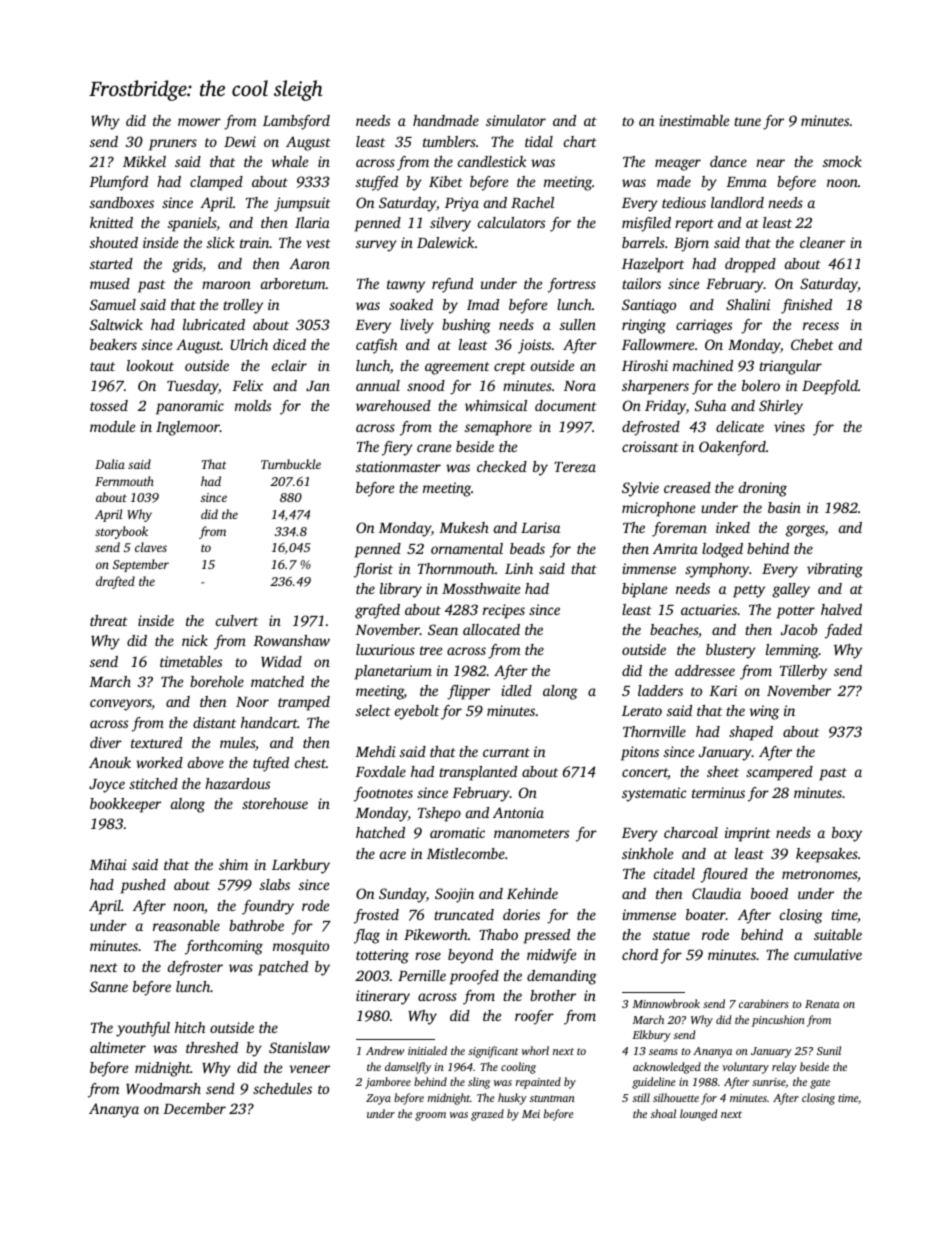  What do you see at coordinates (144, 161) in the page?
I see `Mikkel` at bounding box center [144, 161].
